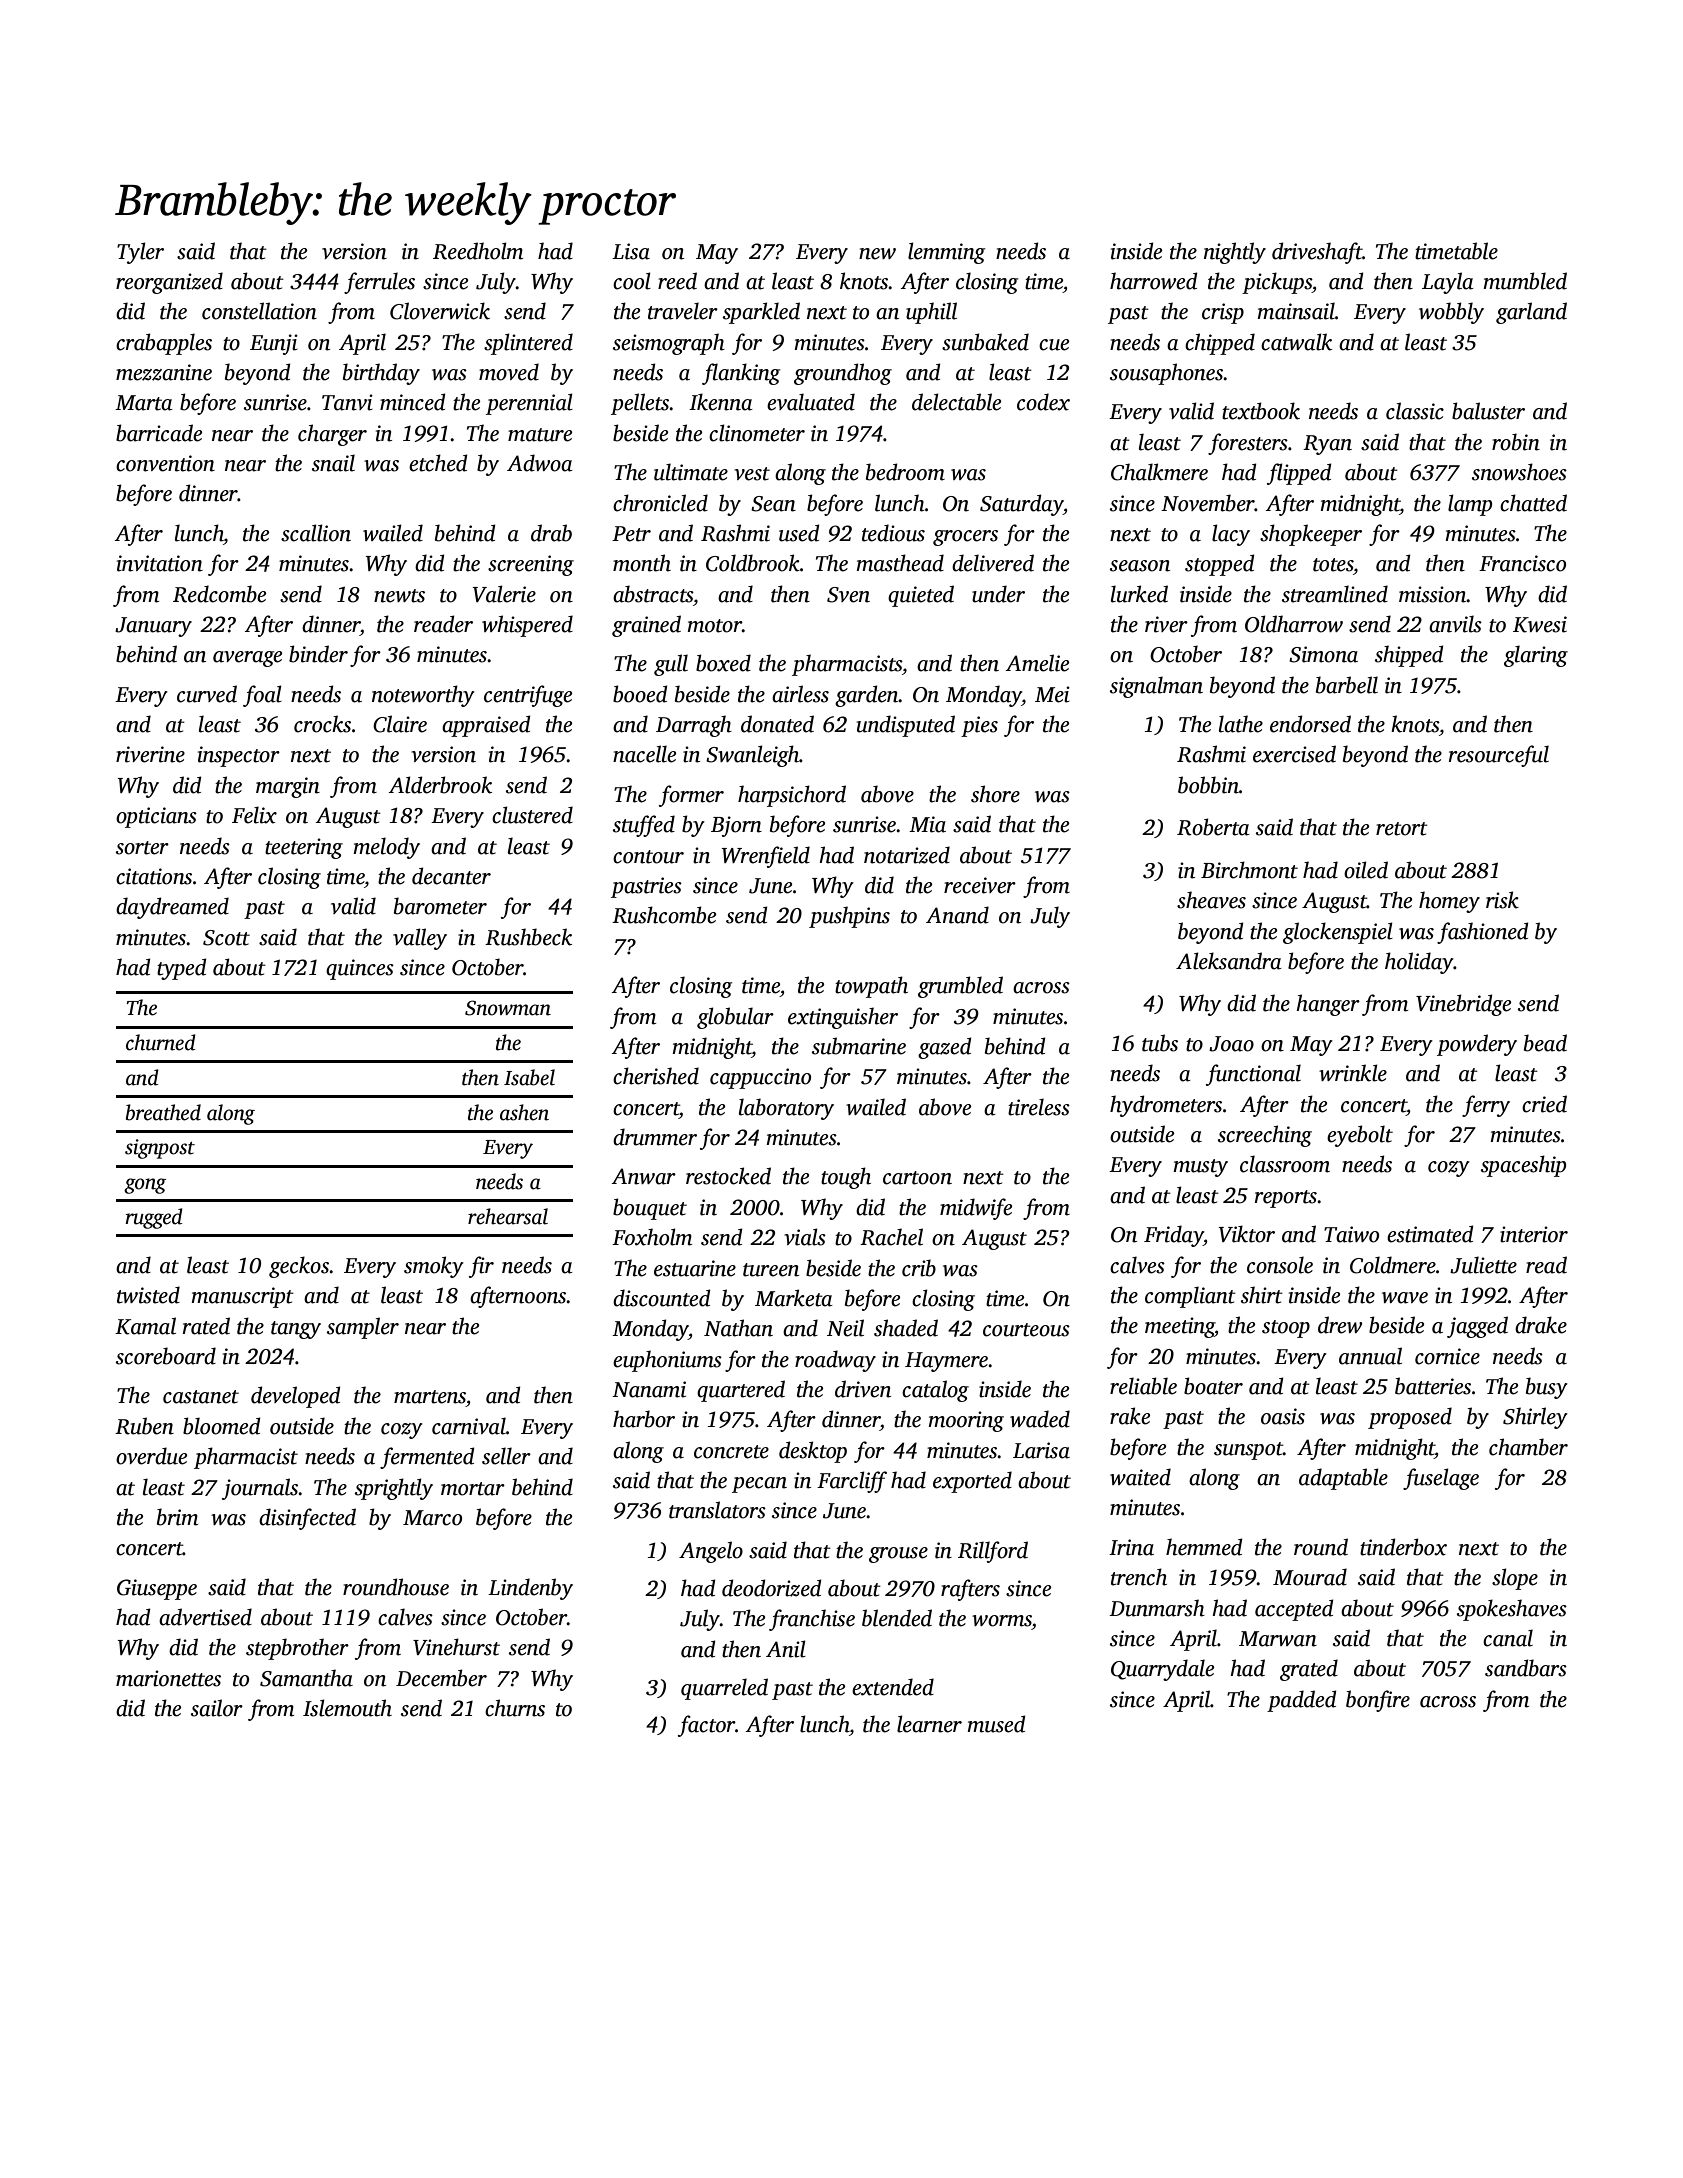 This screenshot has height=2178, width=1683. What do you see at coordinates (347, 402) in the screenshot?
I see `Tanvi` at bounding box center [347, 402].
